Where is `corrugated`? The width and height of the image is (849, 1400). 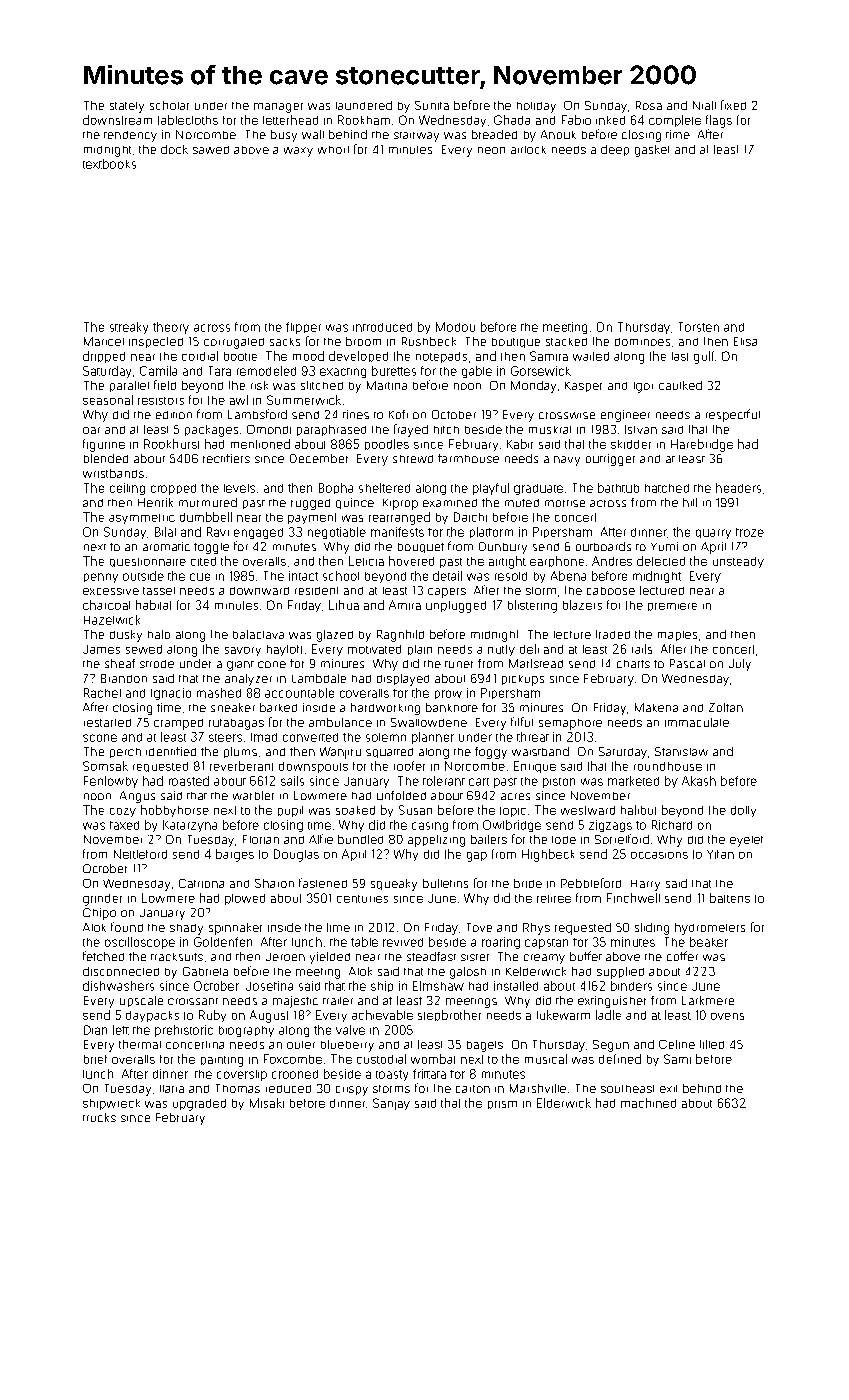 corrugated is located at coordinates (234, 343).
